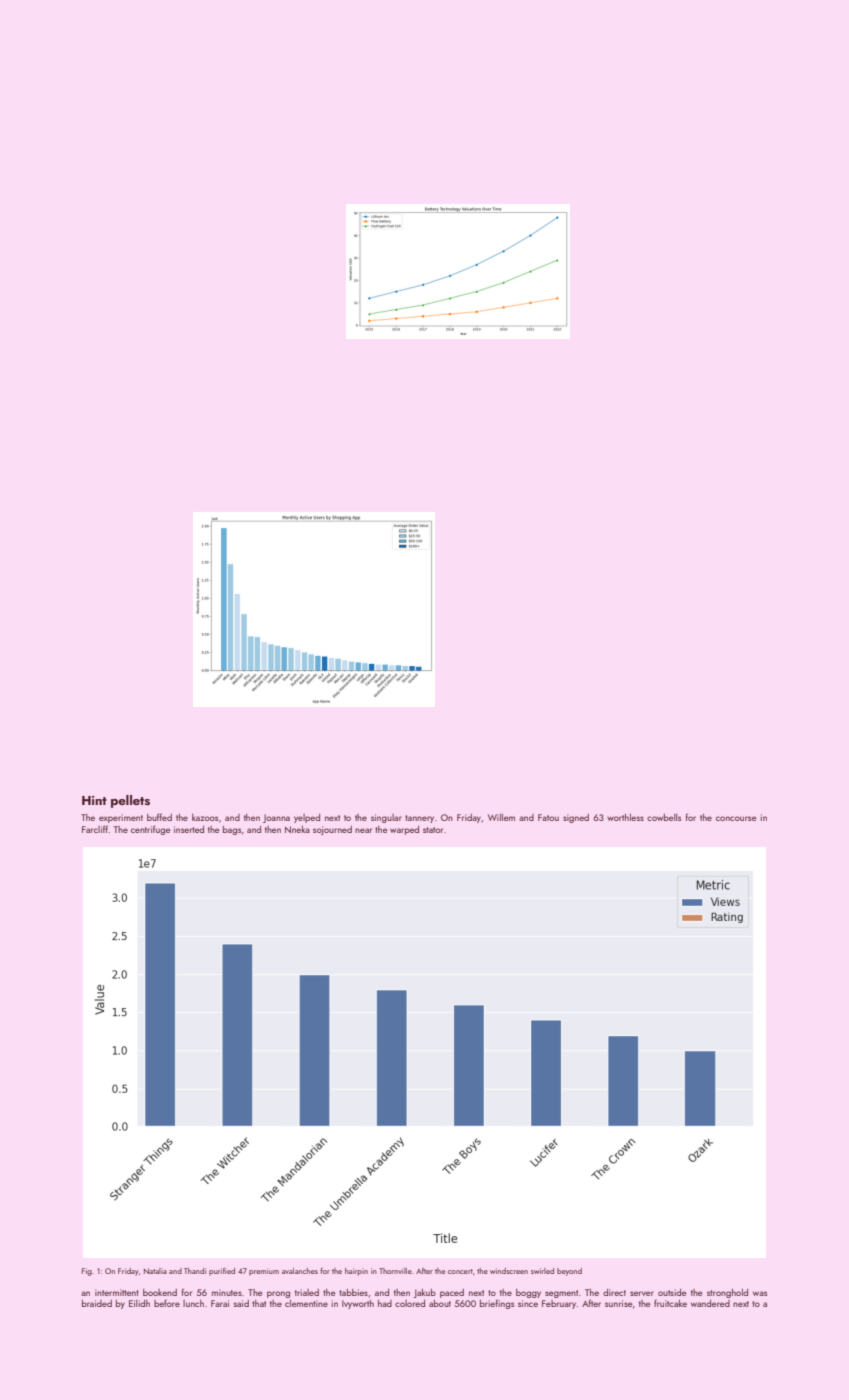 This screenshot has width=849, height=1400. I want to click on beyond, so click(569, 1272).
